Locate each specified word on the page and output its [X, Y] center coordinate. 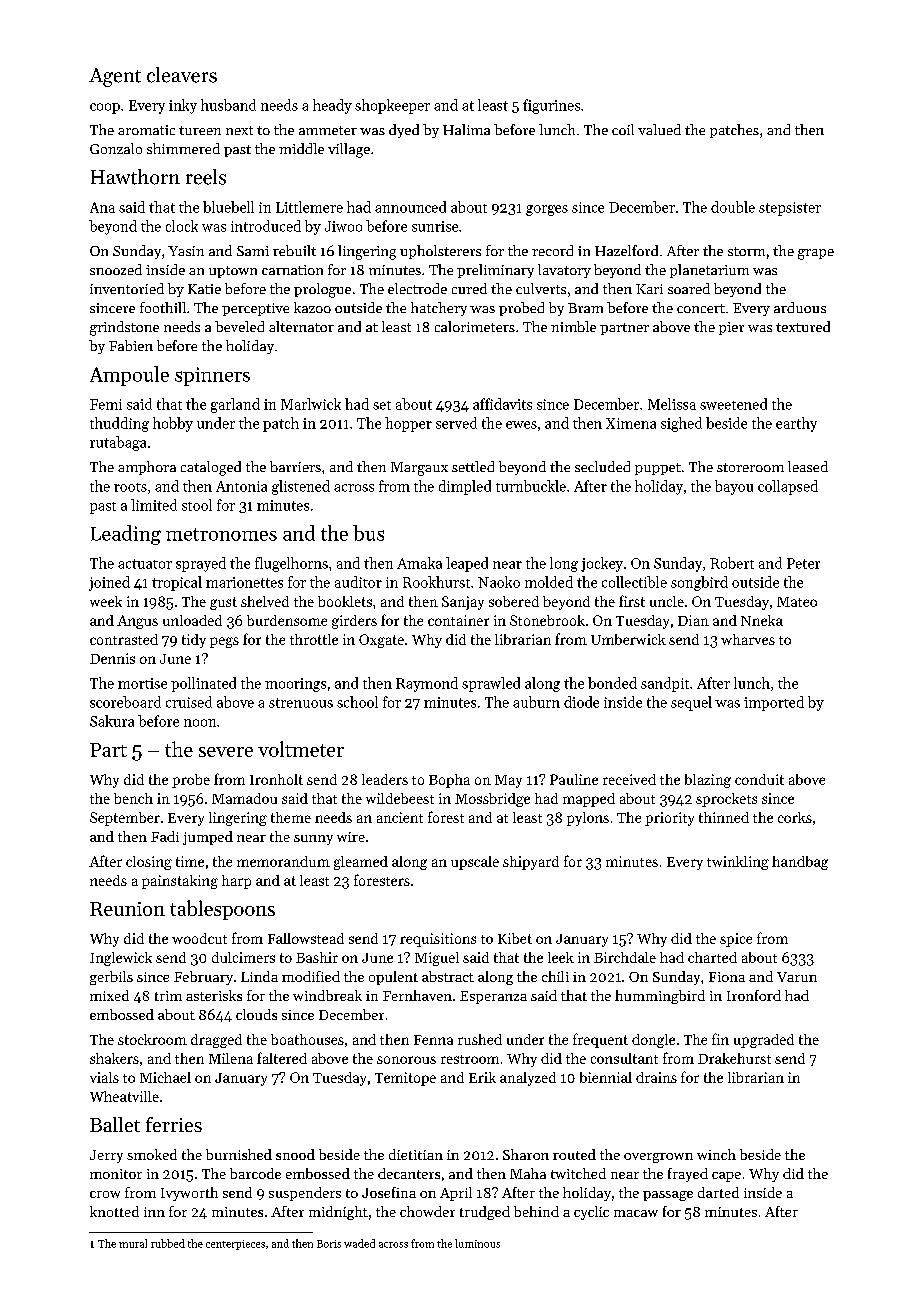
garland [235, 405]
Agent [115, 77]
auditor [358, 582]
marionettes [244, 582]
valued [659, 129]
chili [555, 976]
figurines [551, 106]
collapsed [788, 487]
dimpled [465, 487]
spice [736, 940]
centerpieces [235, 1245]
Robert [732, 563]
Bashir [317, 957]
